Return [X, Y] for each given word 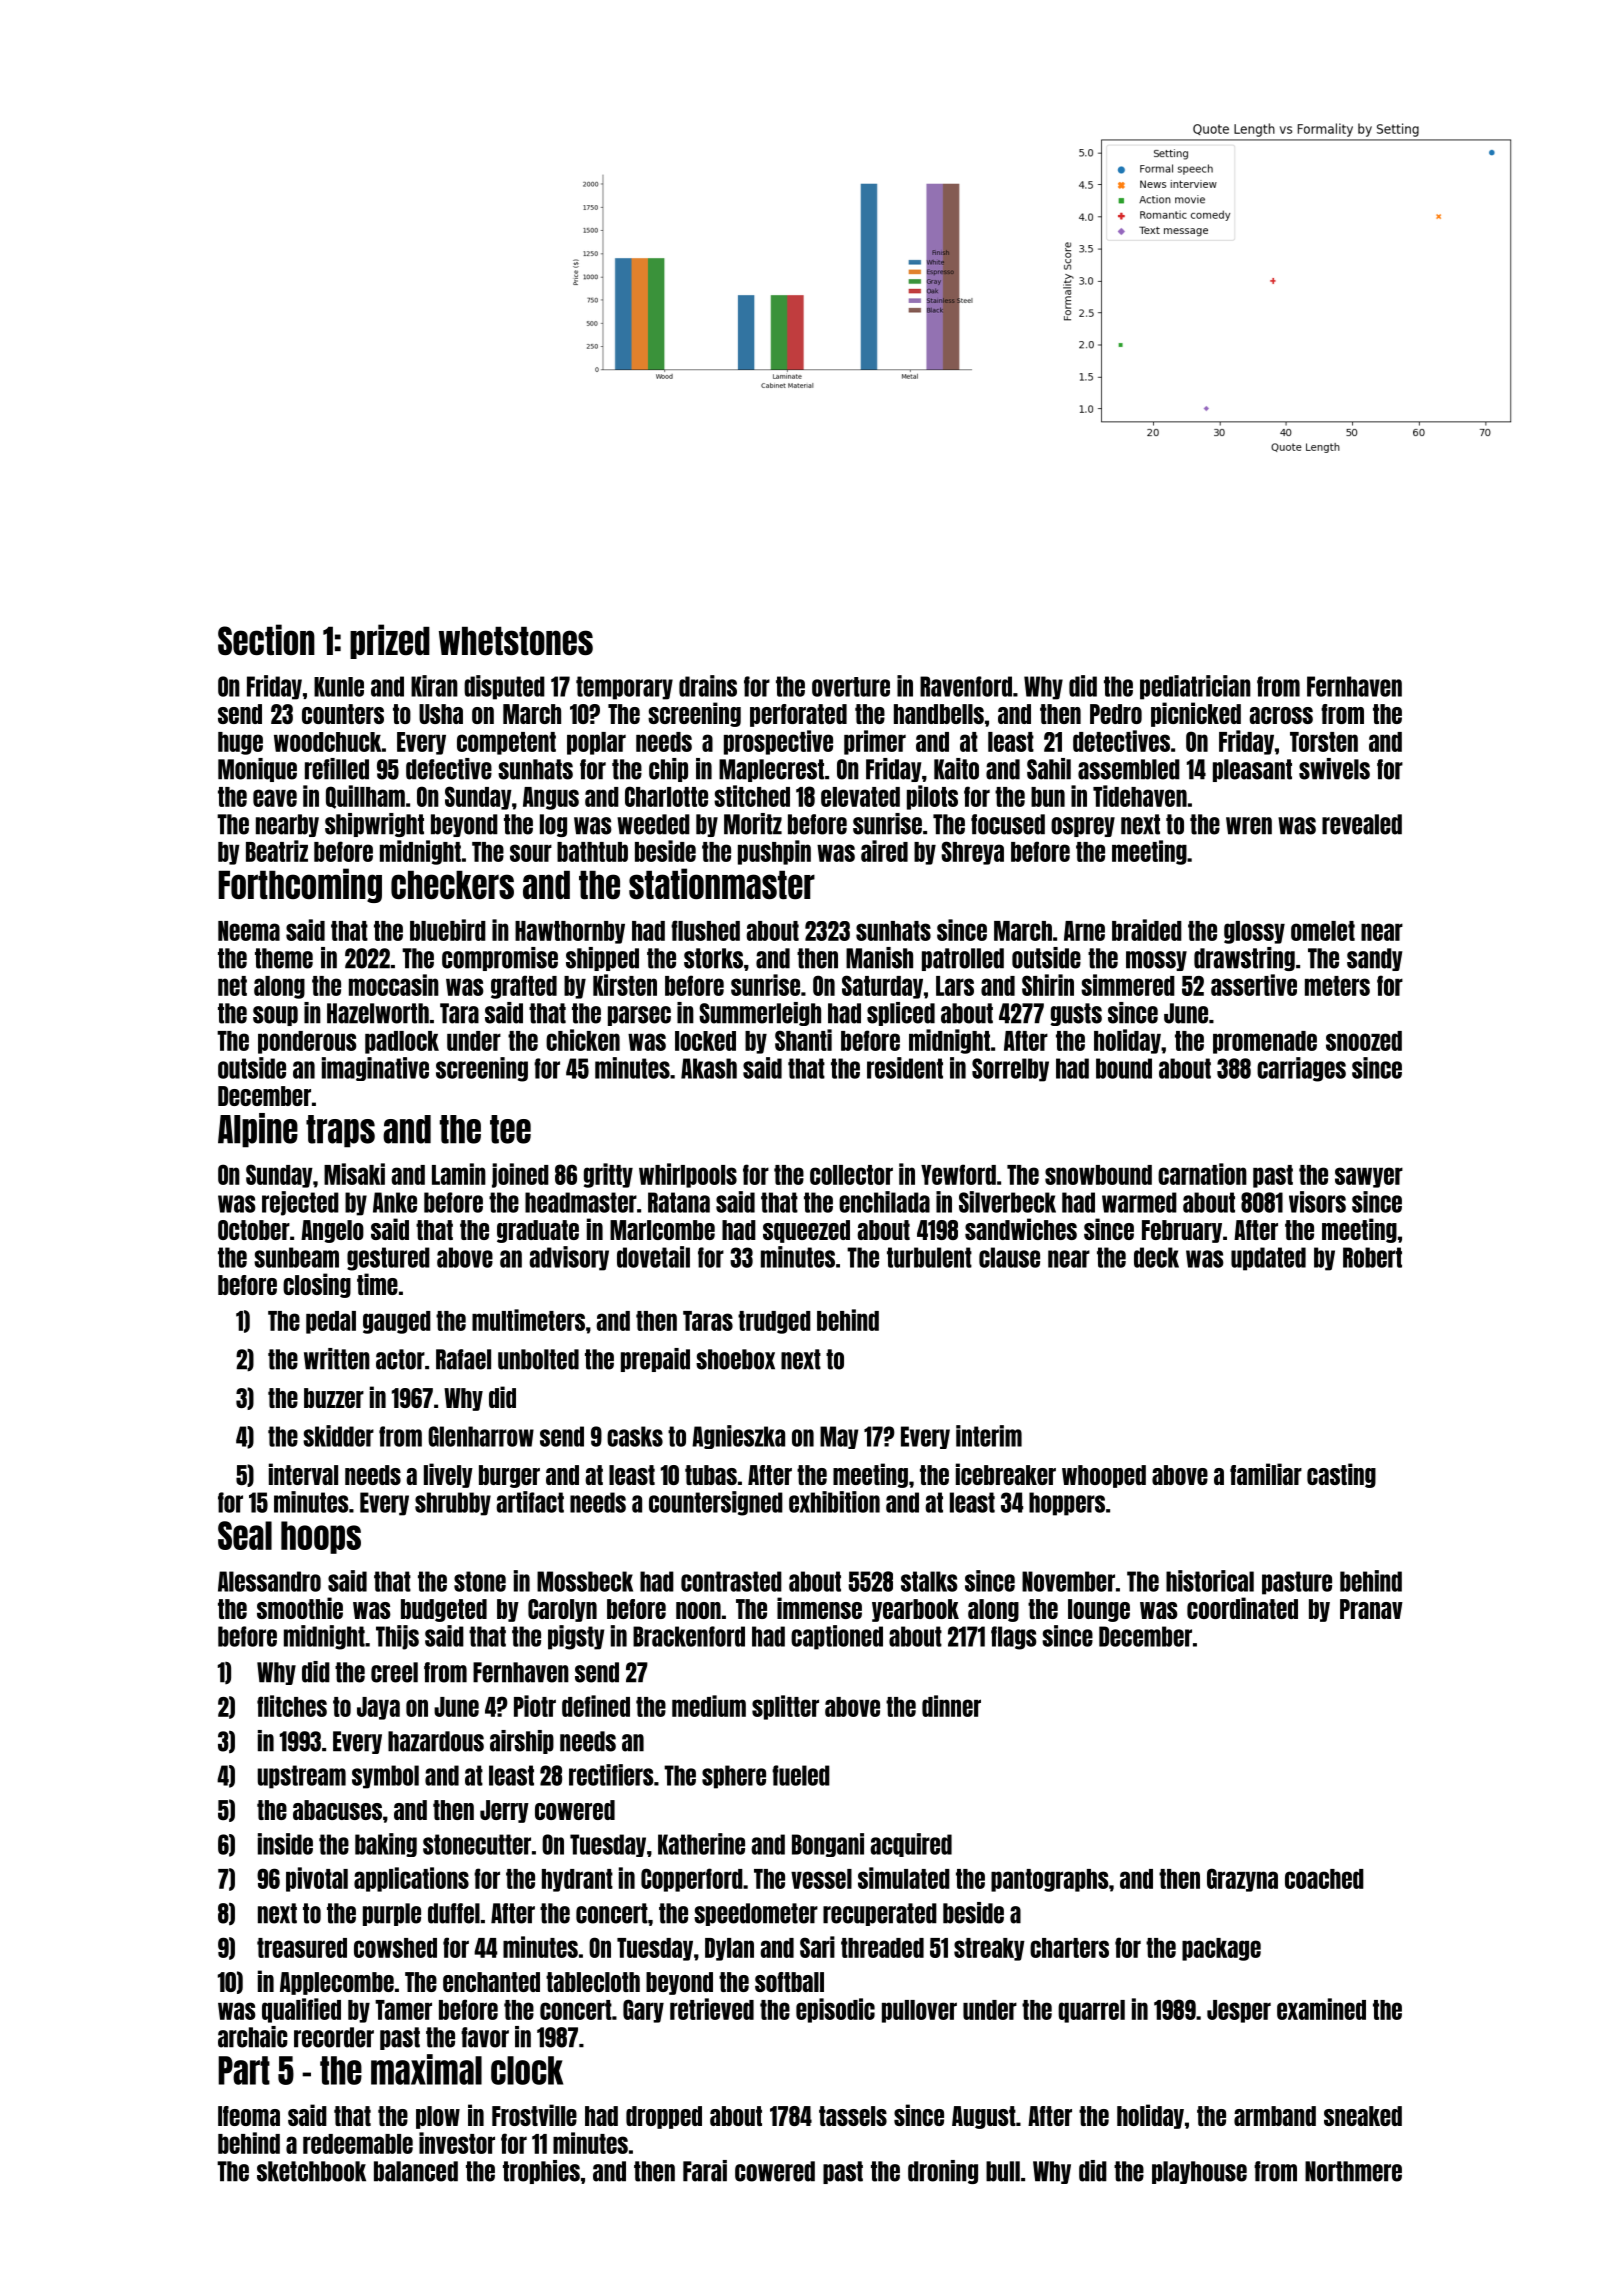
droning [943, 2172]
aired [884, 851]
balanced [416, 2171]
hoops [321, 1537]
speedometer [756, 1914]
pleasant [1252, 770]
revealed [1362, 824]
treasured [302, 1948]
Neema [249, 931]
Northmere [1353, 2171]
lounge [1099, 1610]
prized [390, 641]
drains [708, 686]
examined [1321, 2009]
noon [698, 1610]
